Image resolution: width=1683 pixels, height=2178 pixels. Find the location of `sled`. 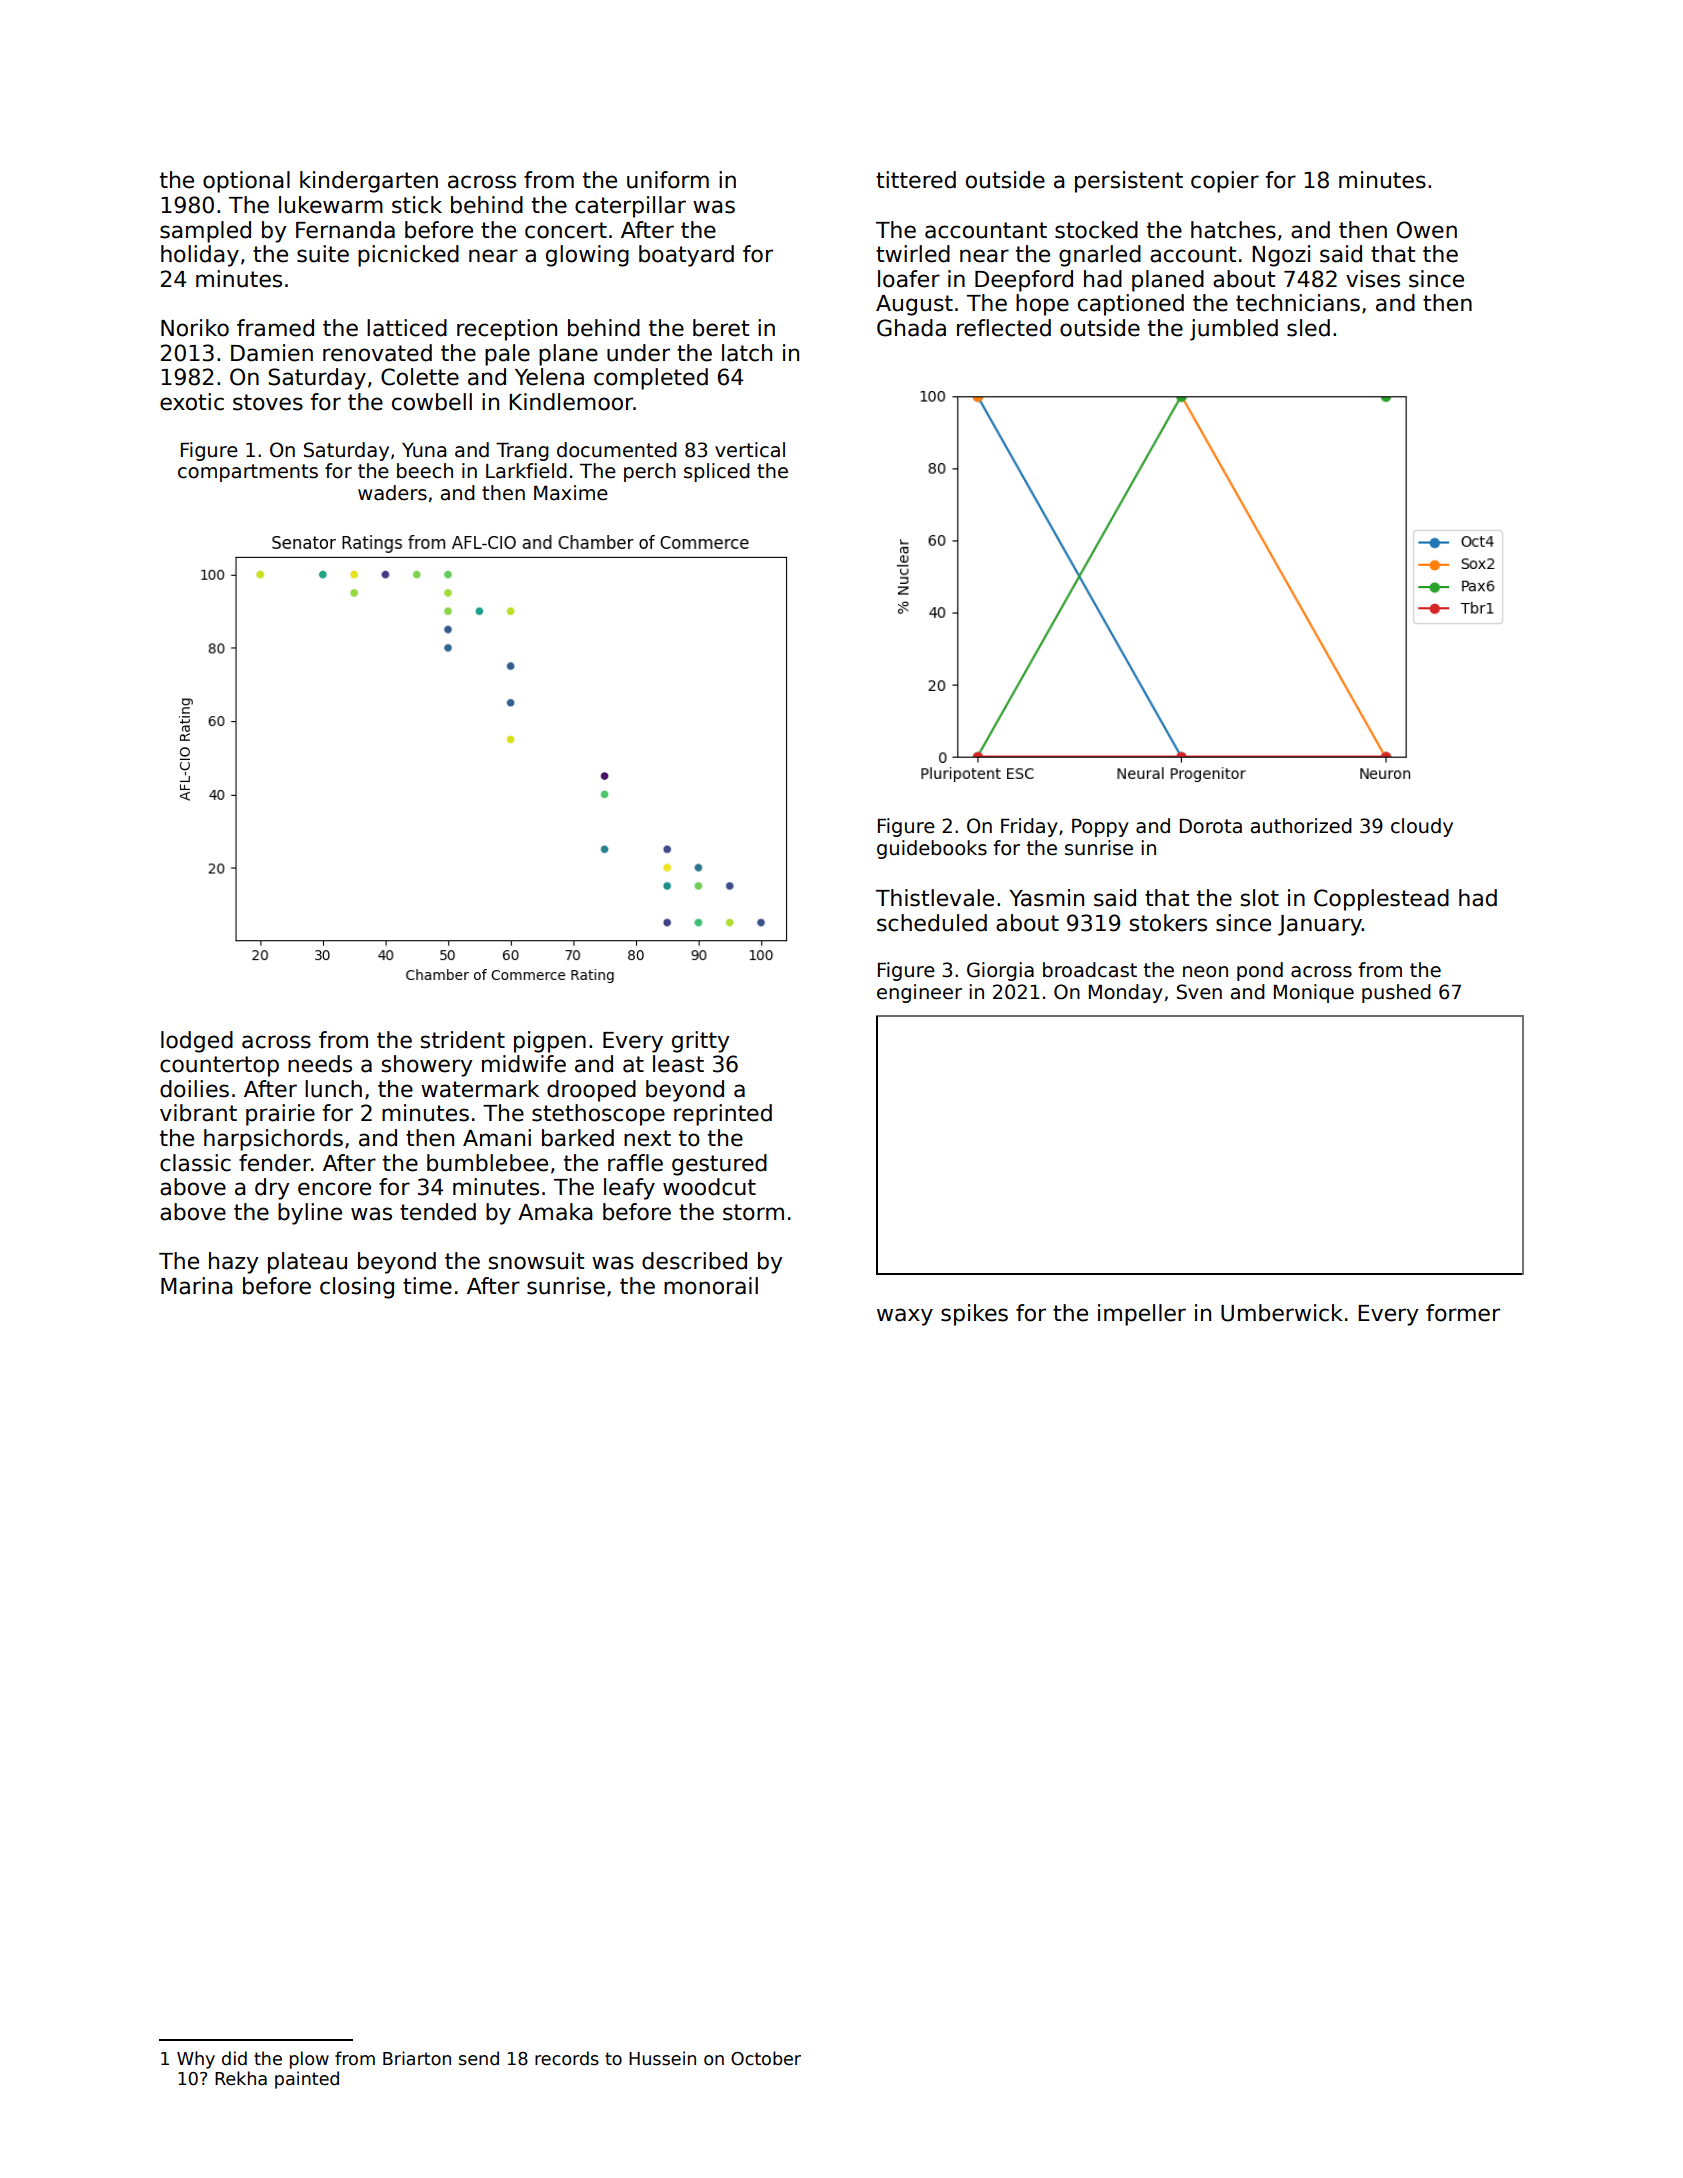

sled is located at coordinates (1308, 328).
